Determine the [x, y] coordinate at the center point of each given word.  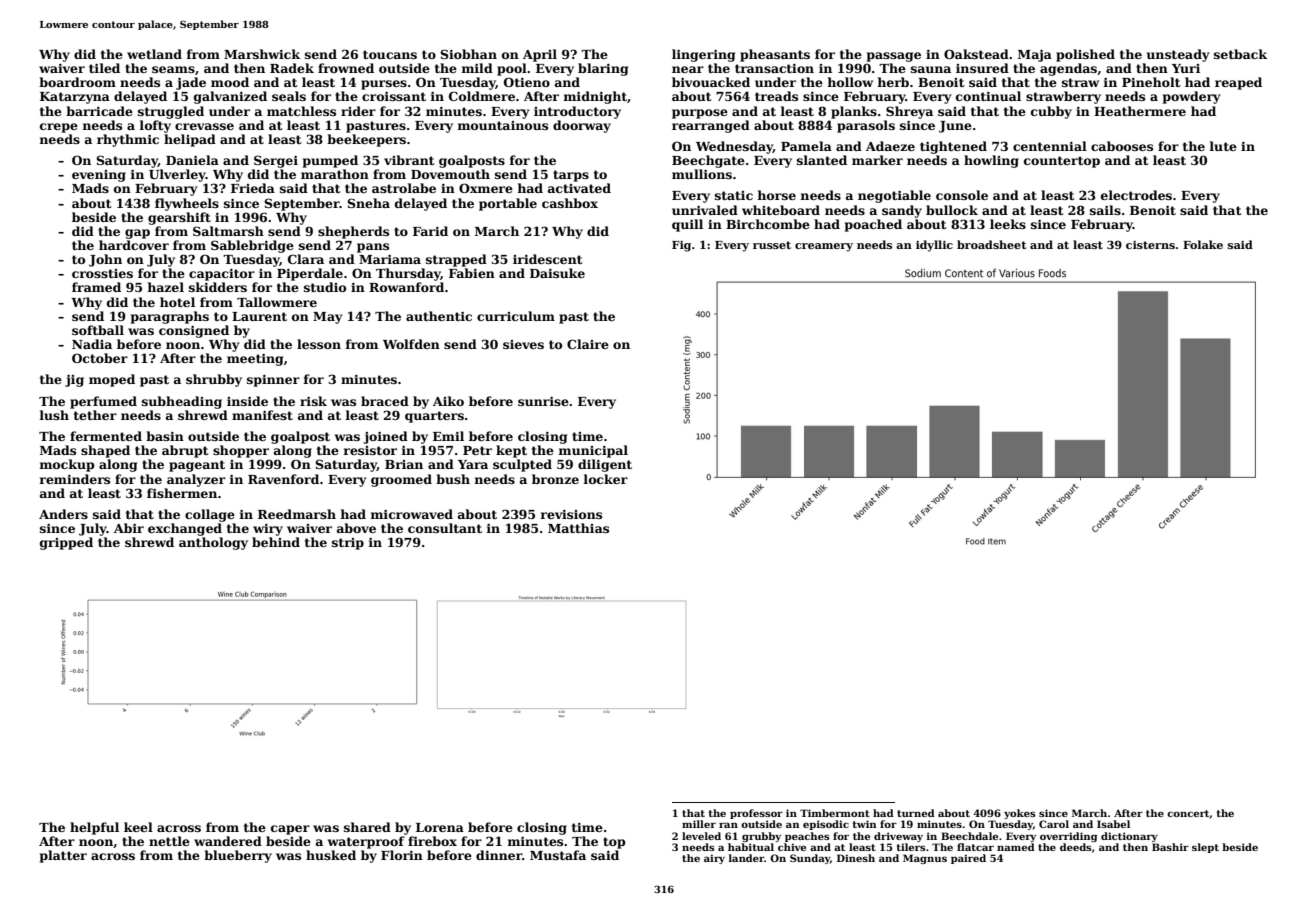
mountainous [503, 125]
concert [1188, 813]
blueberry [238, 856]
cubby [1051, 112]
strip [348, 544]
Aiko [448, 401]
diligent [605, 465]
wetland [154, 54]
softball [98, 330]
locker [606, 479]
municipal [593, 451]
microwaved [412, 514]
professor [756, 814]
